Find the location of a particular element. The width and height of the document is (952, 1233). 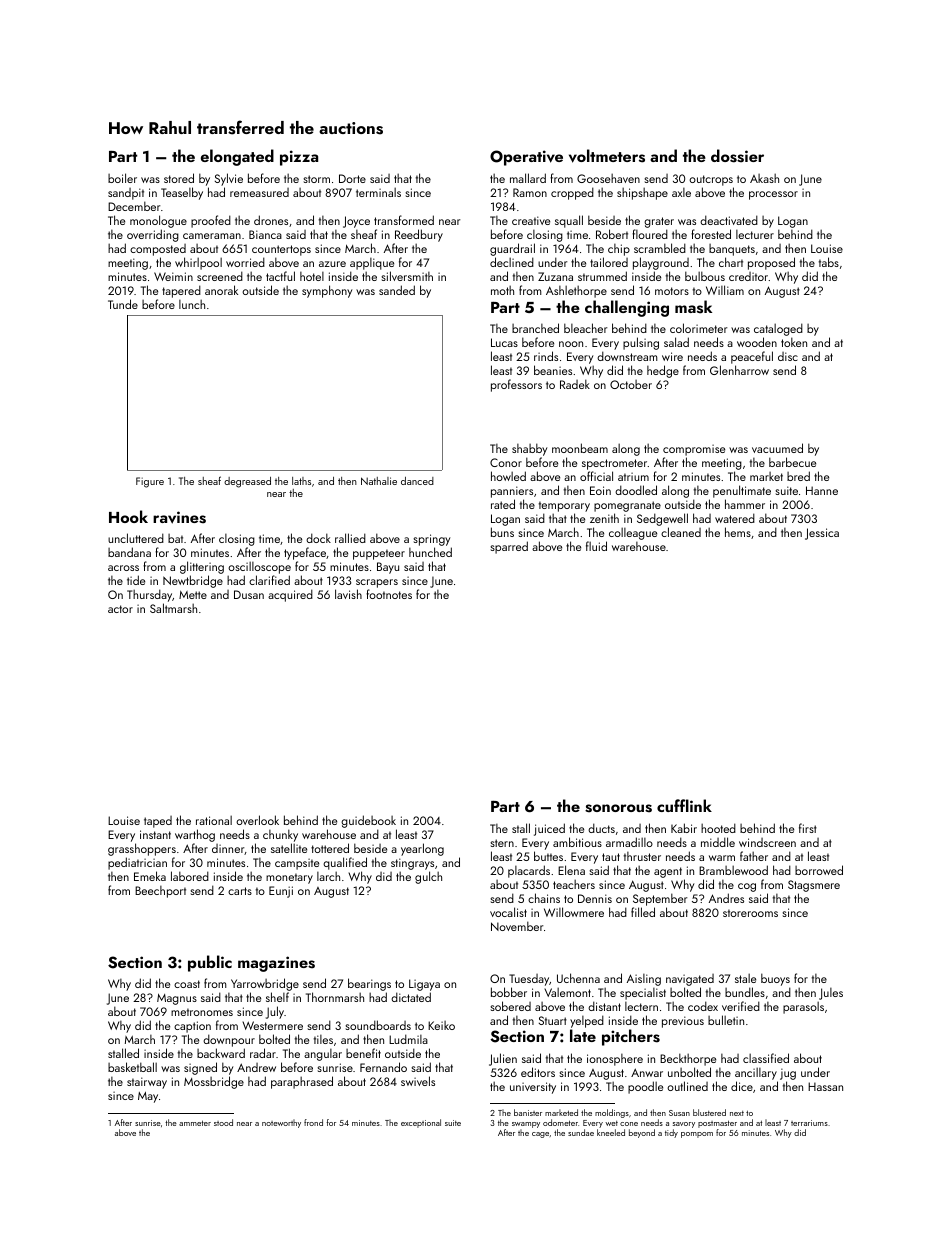

overlook is located at coordinates (257, 820).
